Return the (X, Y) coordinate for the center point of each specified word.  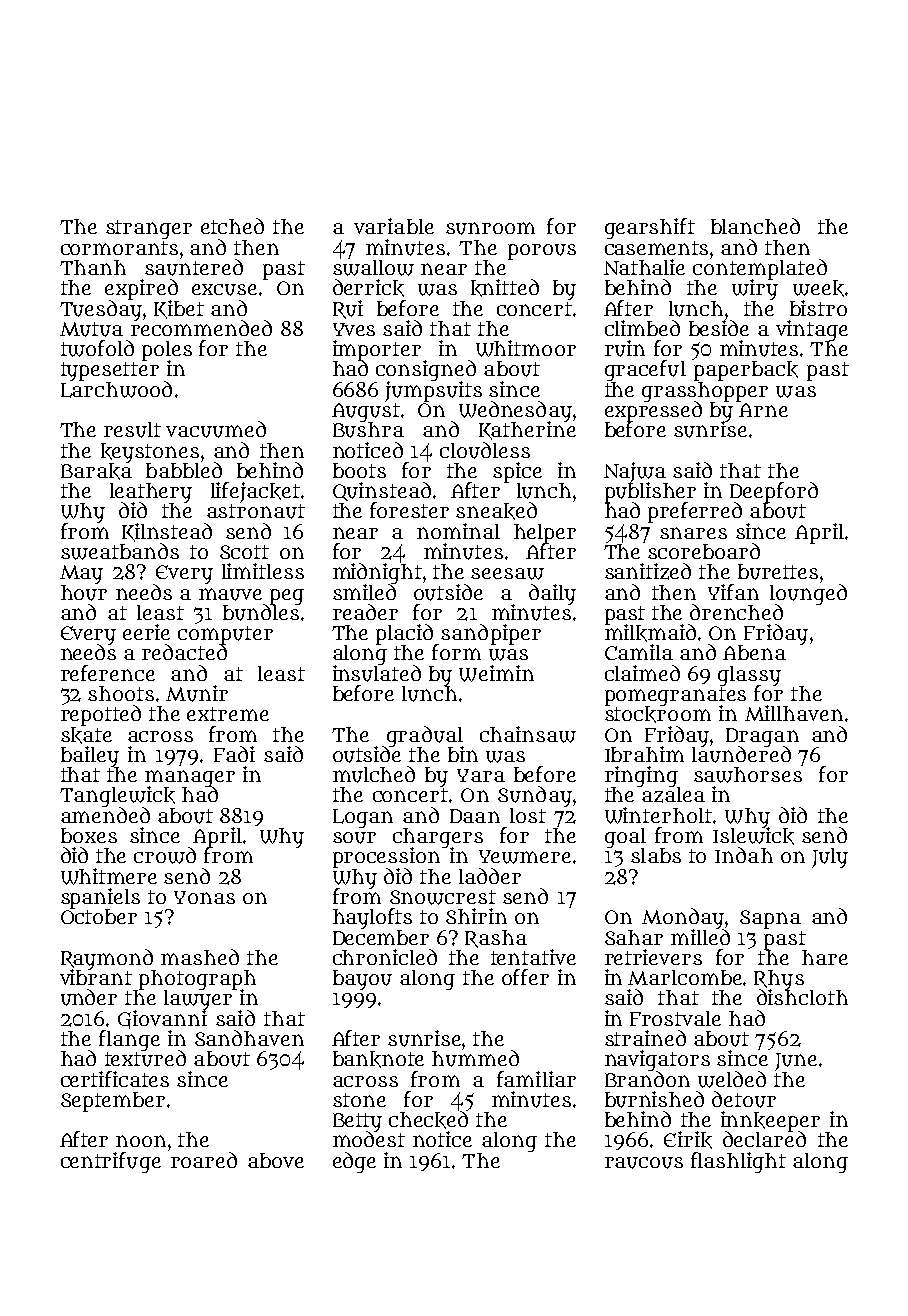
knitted (505, 288)
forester (409, 510)
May (81, 574)
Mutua (91, 329)
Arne (763, 410)
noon (141, 1141)
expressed (653, 411)
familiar (536, 1079)
